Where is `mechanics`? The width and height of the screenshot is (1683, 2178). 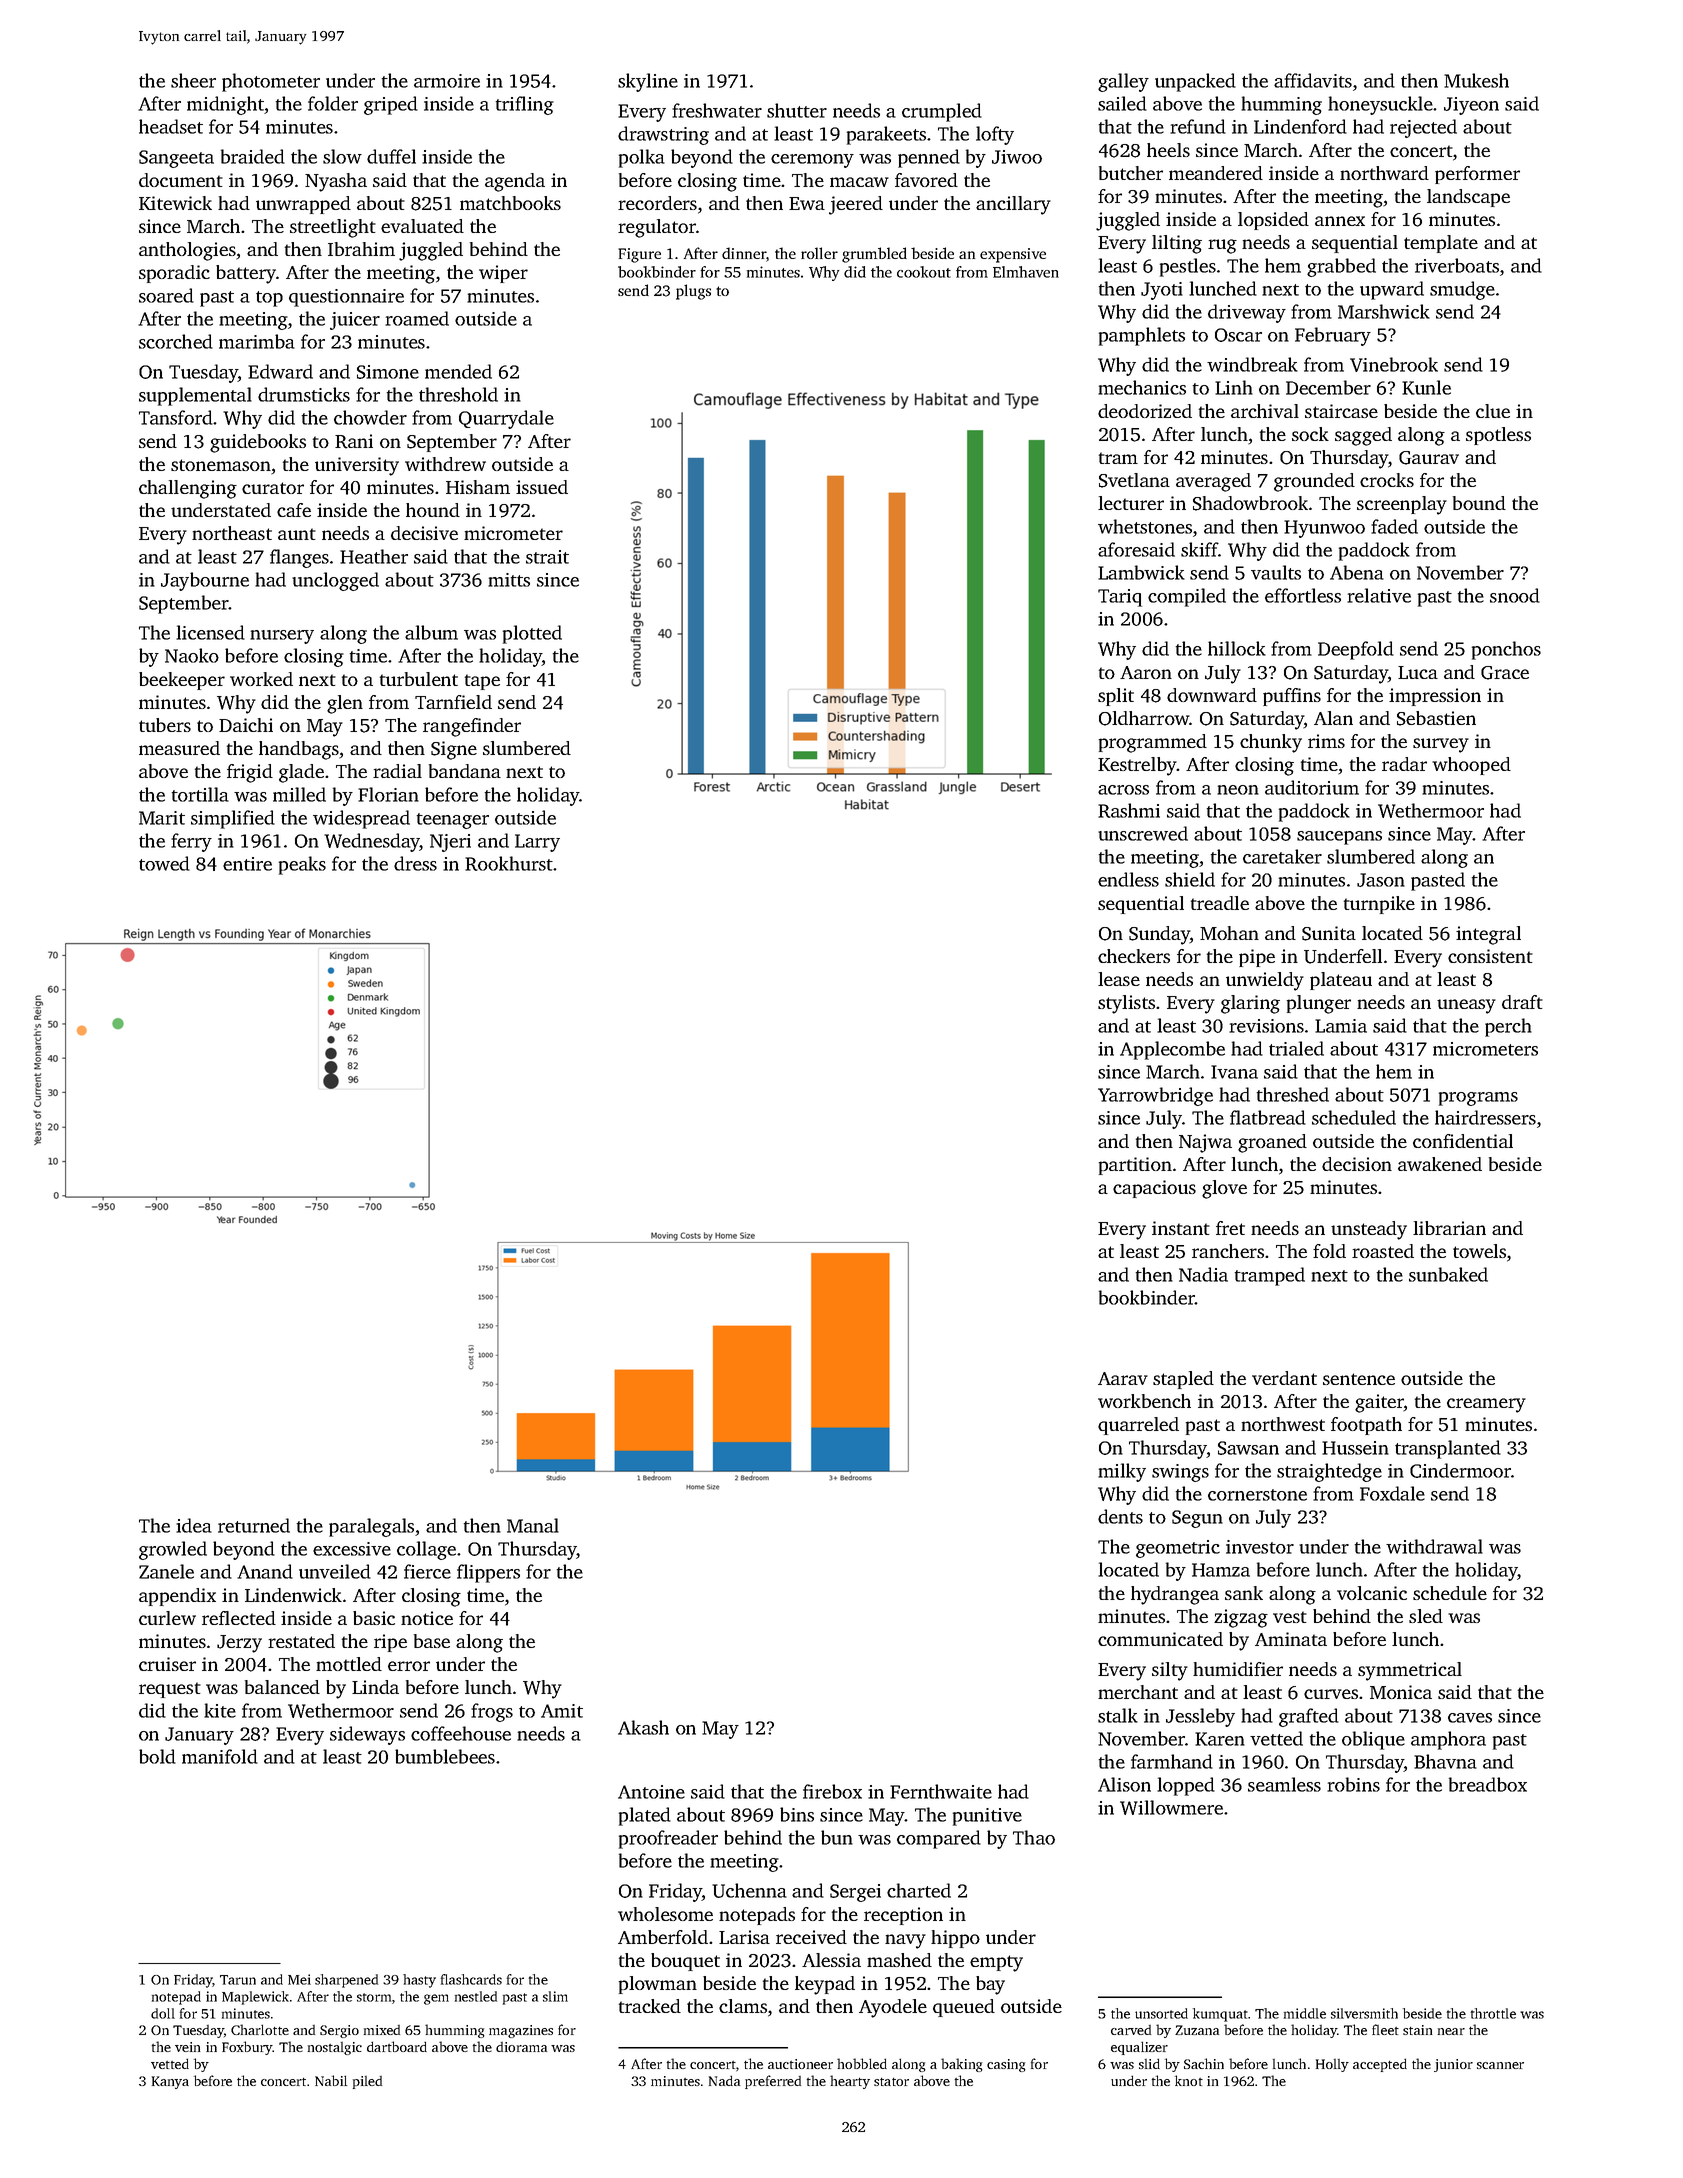
mechanics is located at coordinates (1142, 387).
